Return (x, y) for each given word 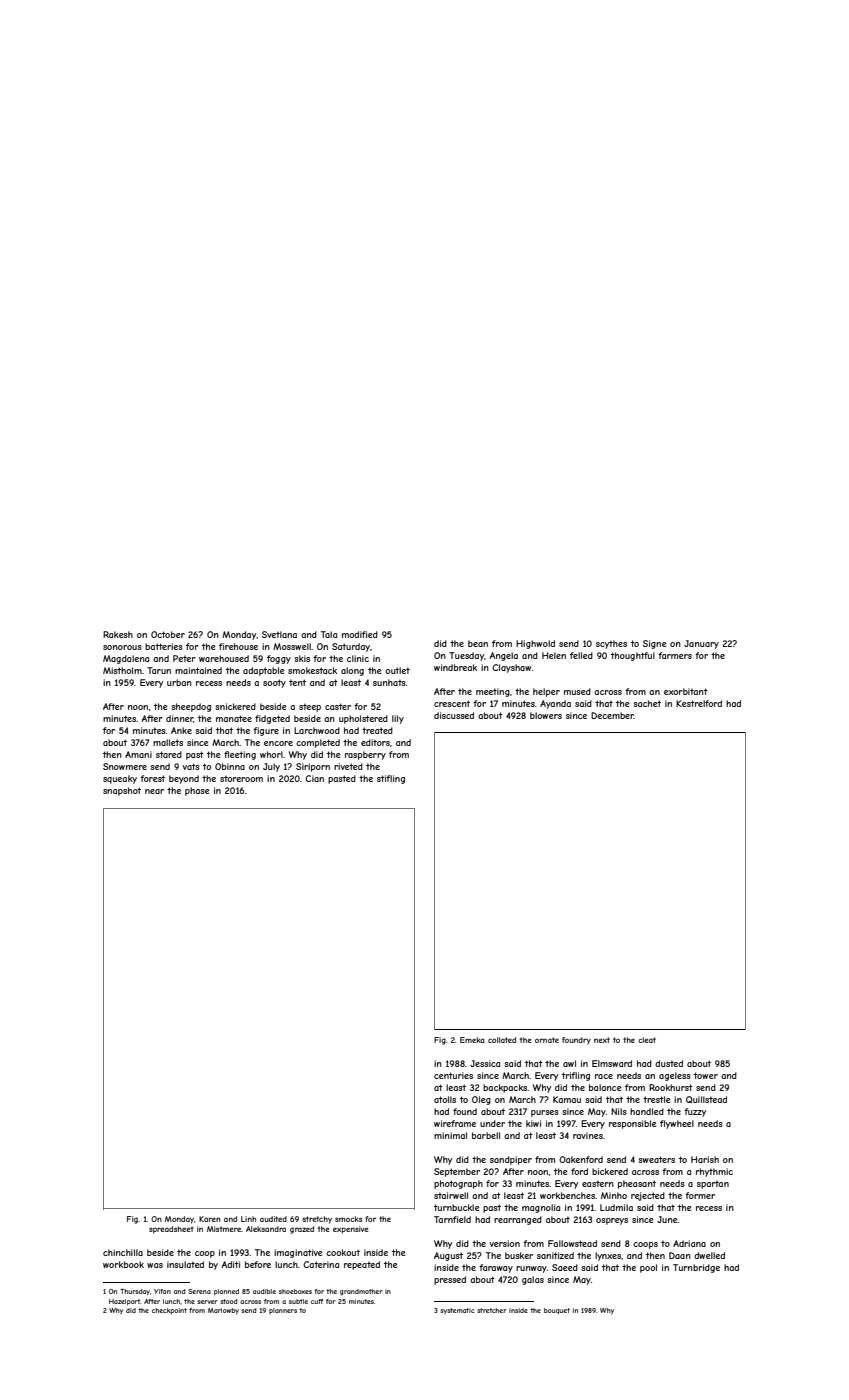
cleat (647, 1040)
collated (502, 1040)
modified (360, 634)
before (258, 1264)
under (492, 1123)
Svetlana (279, 634)
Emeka (472, 1040)
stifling (391, 779)
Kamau (567, 1099)
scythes (611, 644)
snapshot (122, 791)
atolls (445, 1099)
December (612, 715)
